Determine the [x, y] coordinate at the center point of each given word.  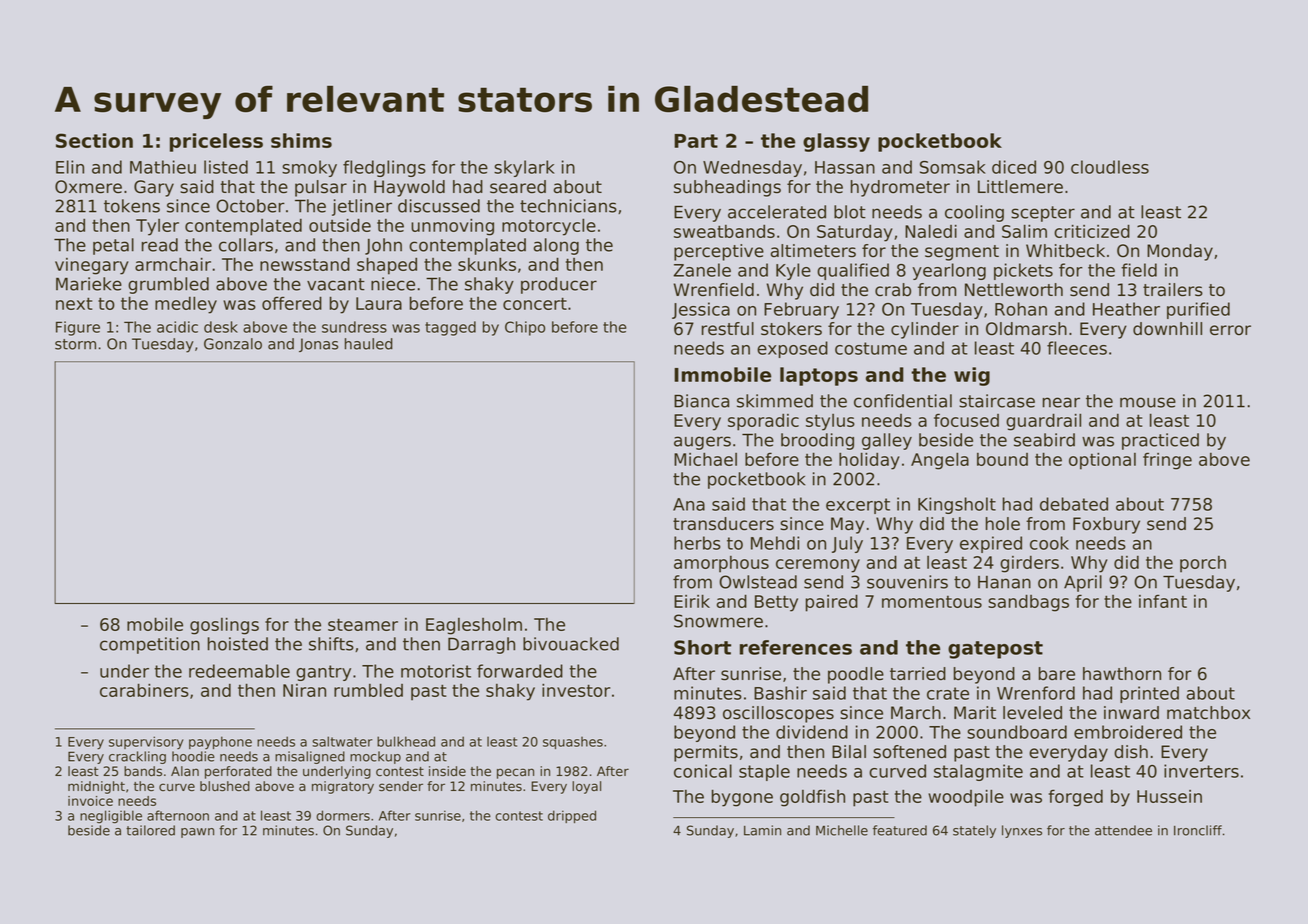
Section [94, 140]
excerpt [858, 506]
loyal [586, 787]
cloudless [1110, 167]
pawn [197, 833]
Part [696, 141]
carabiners [144, 690]
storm [75, 344]
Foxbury [1106, 525]
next [74, 303]
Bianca [701, 401]
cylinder [925, 330]
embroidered [1128, 732]
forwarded [520, 671]
